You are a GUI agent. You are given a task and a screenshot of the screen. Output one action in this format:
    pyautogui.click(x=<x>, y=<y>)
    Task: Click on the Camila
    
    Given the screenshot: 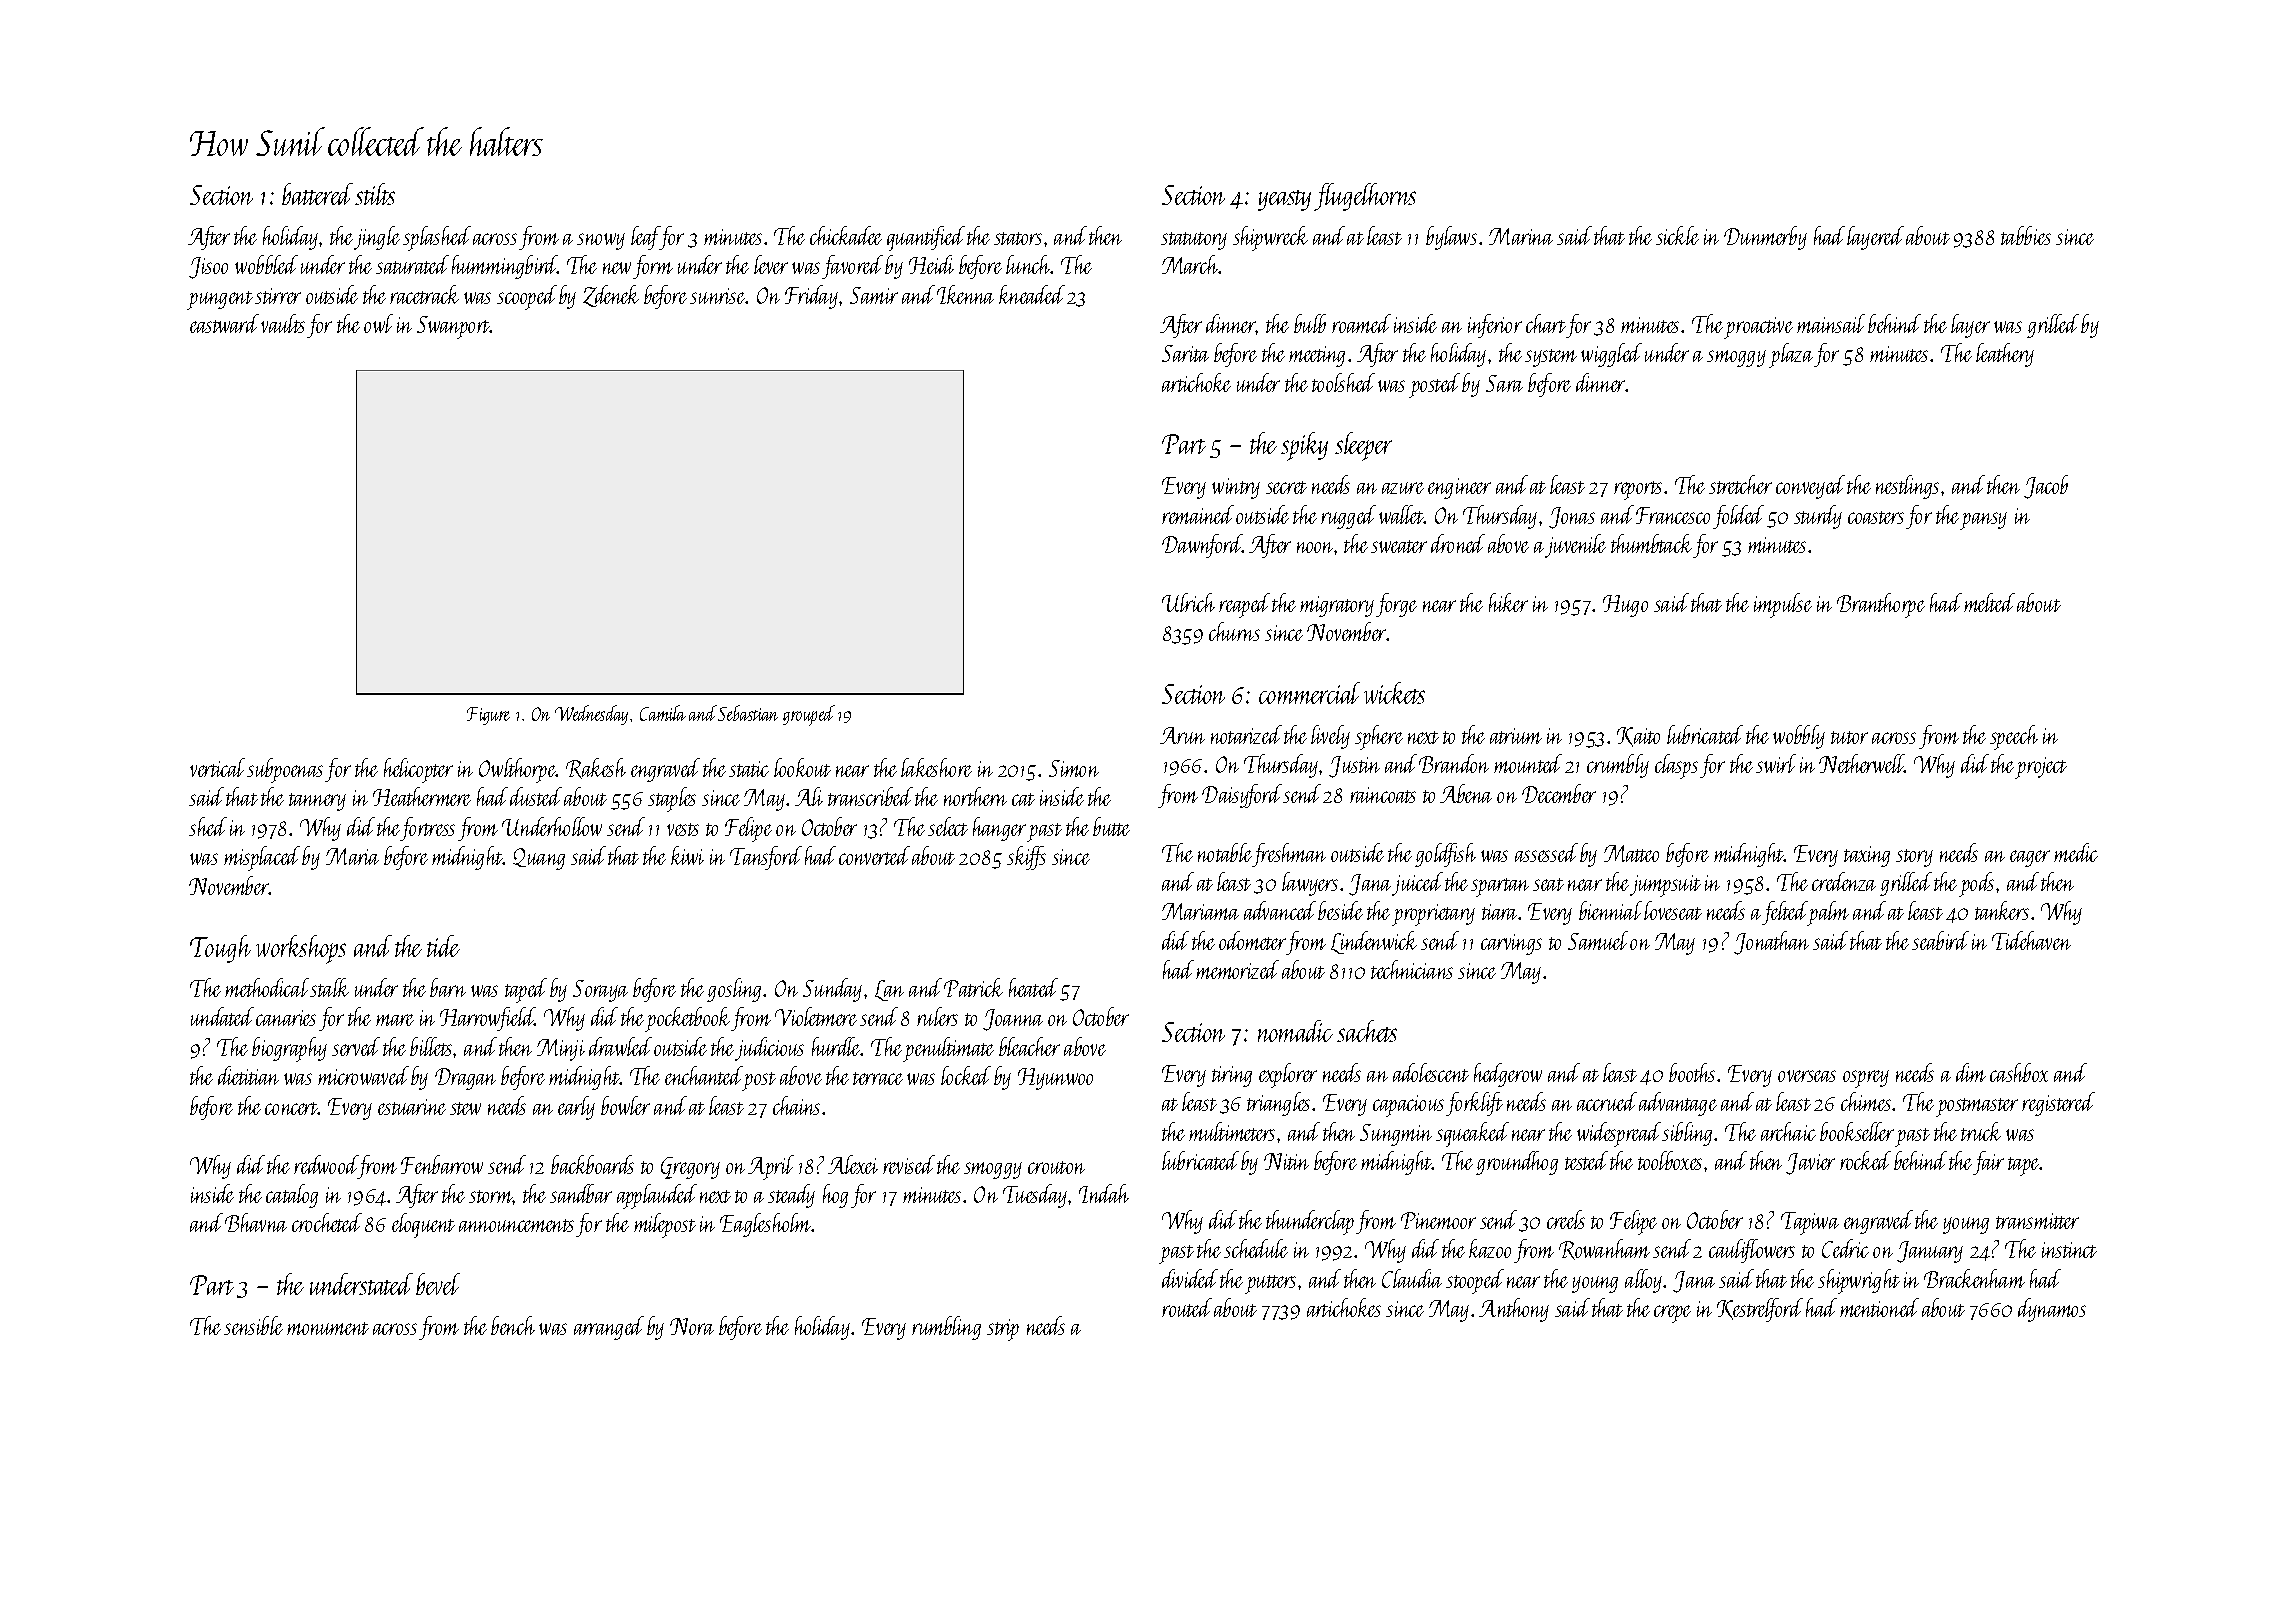 What is the action you would take?
    pyautogui.click(x=663, y=713)
